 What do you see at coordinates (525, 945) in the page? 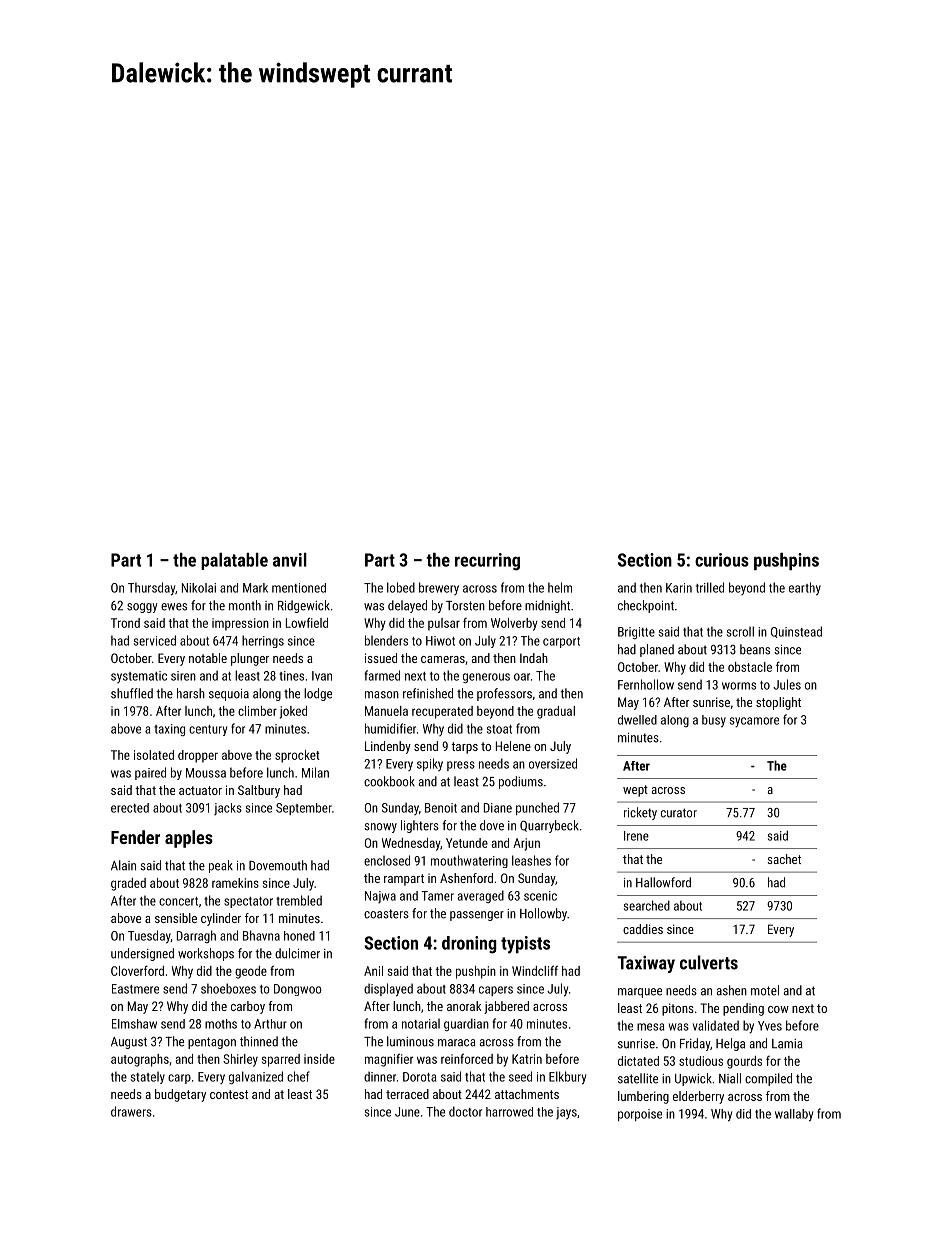
I see `typists` at bounding box center [525, 945].
